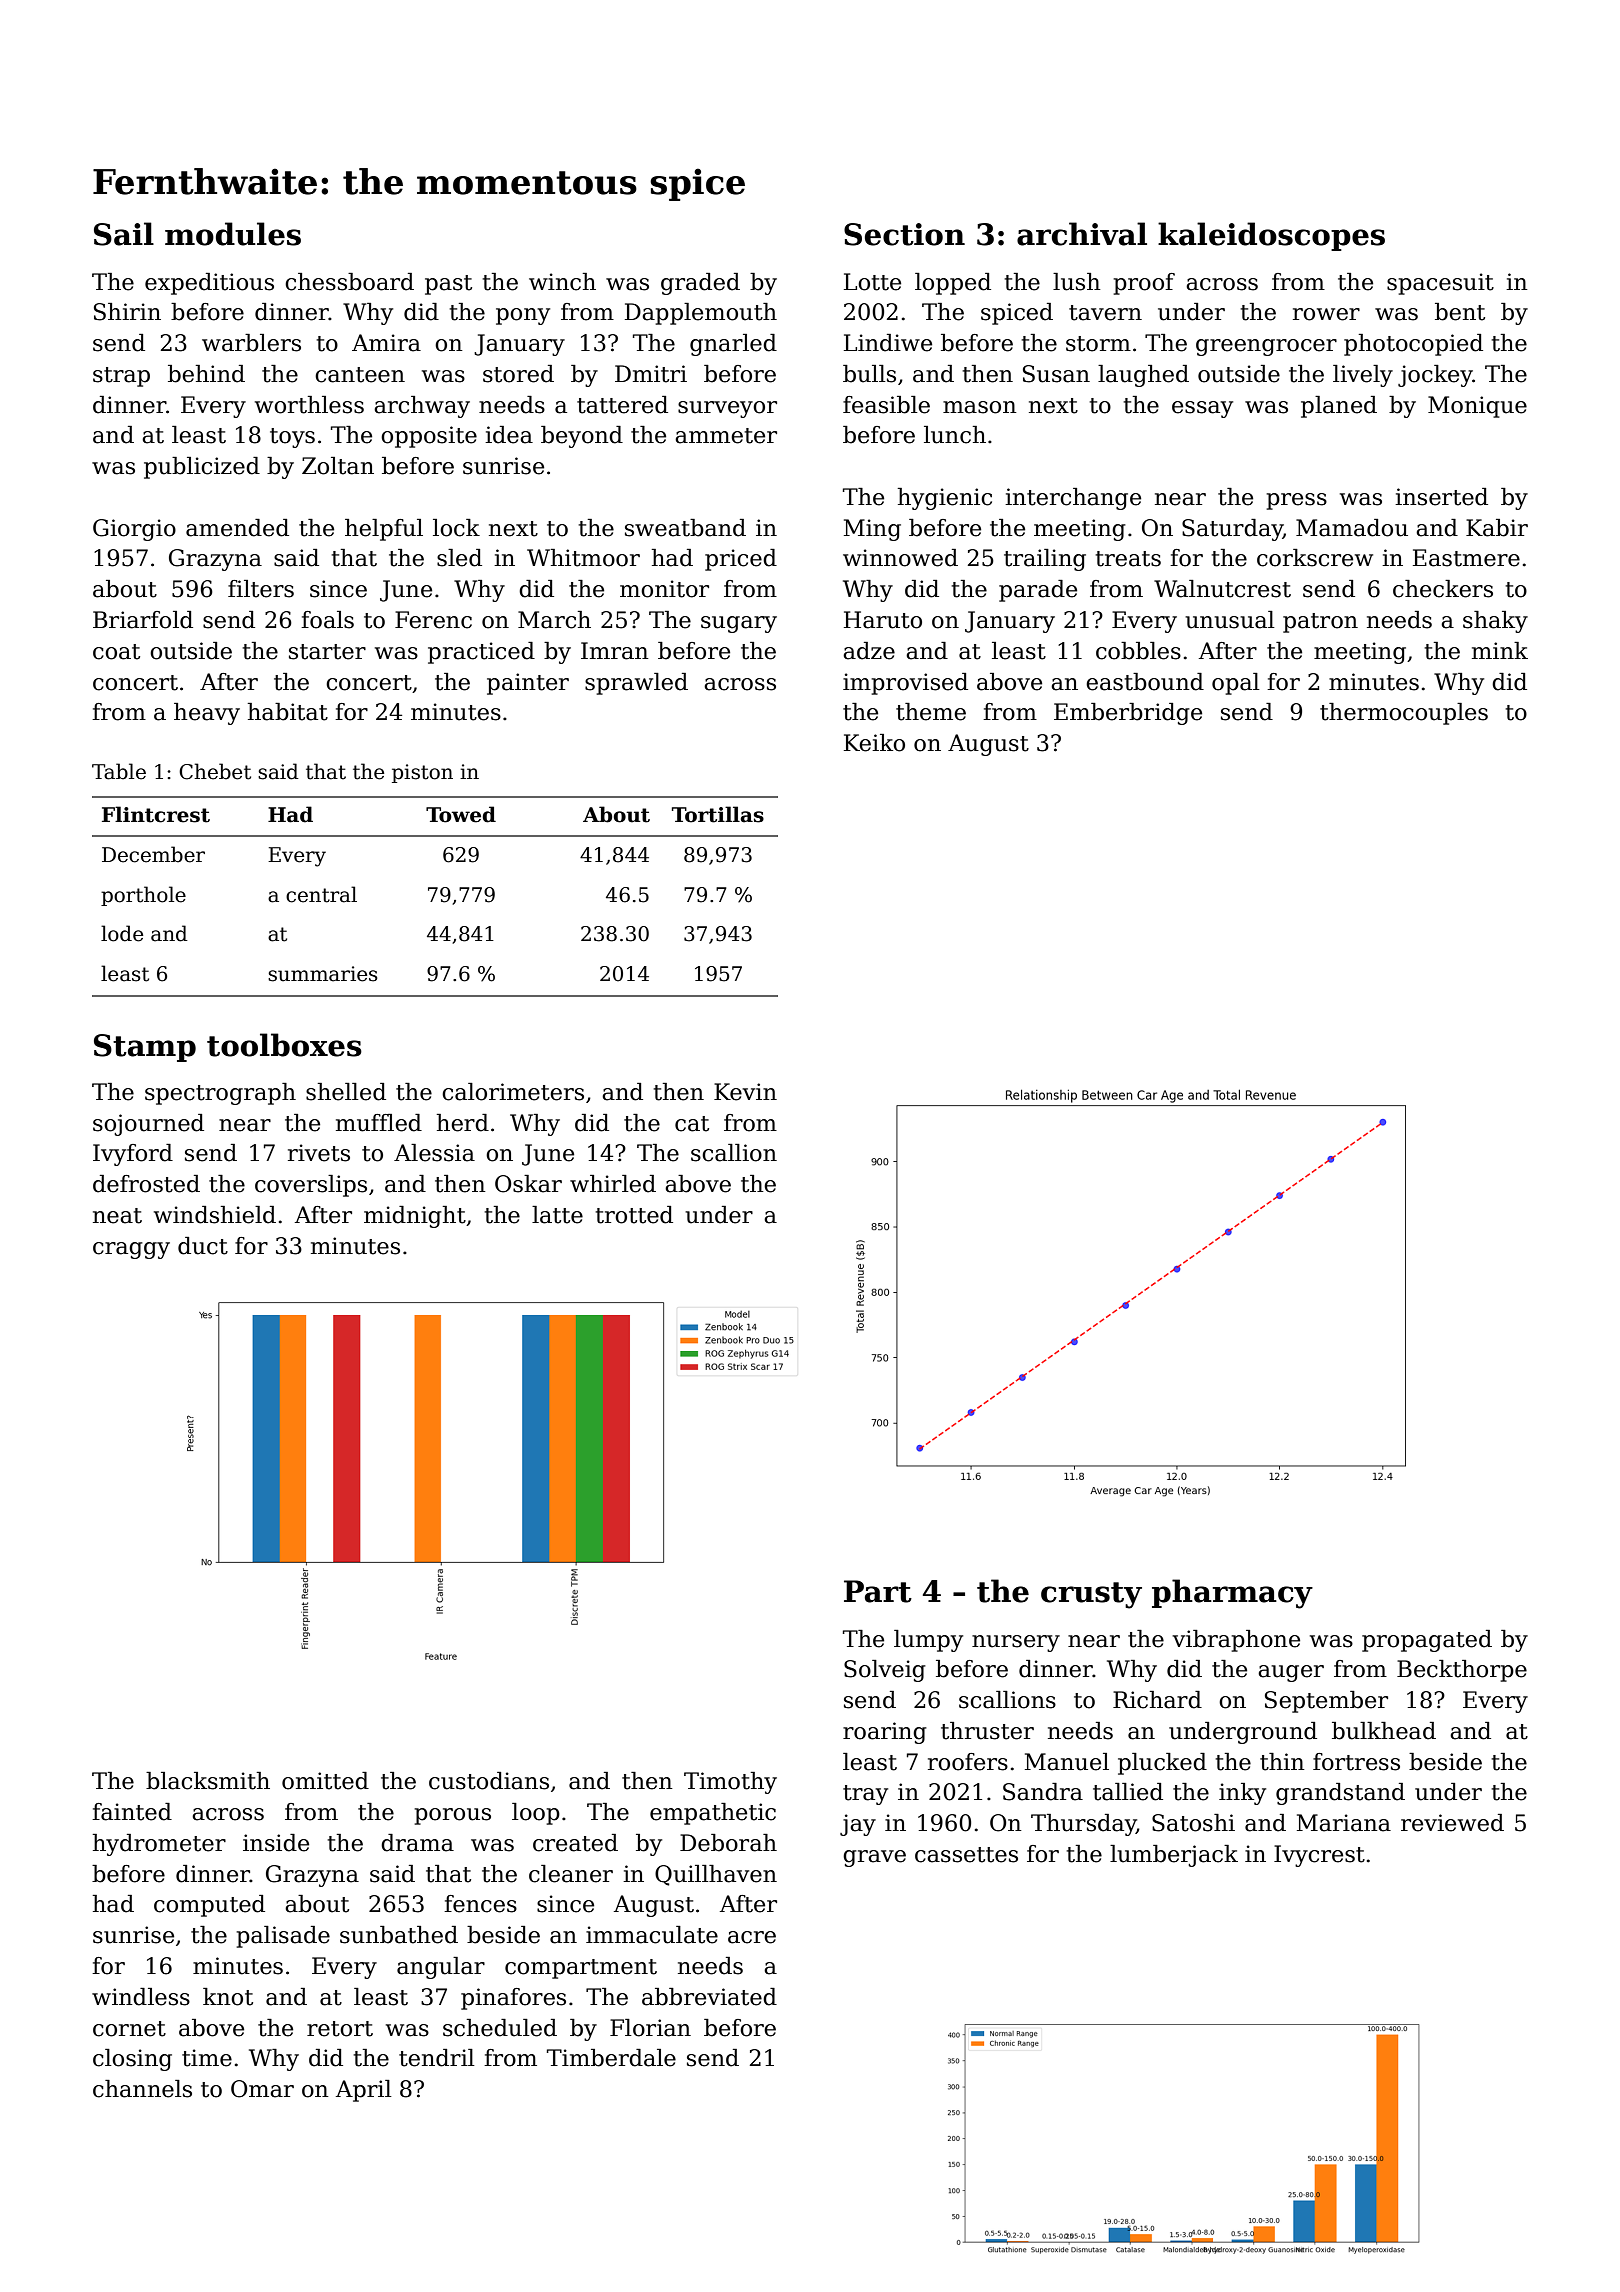  I want to click on channels, so click(142, 2089).
